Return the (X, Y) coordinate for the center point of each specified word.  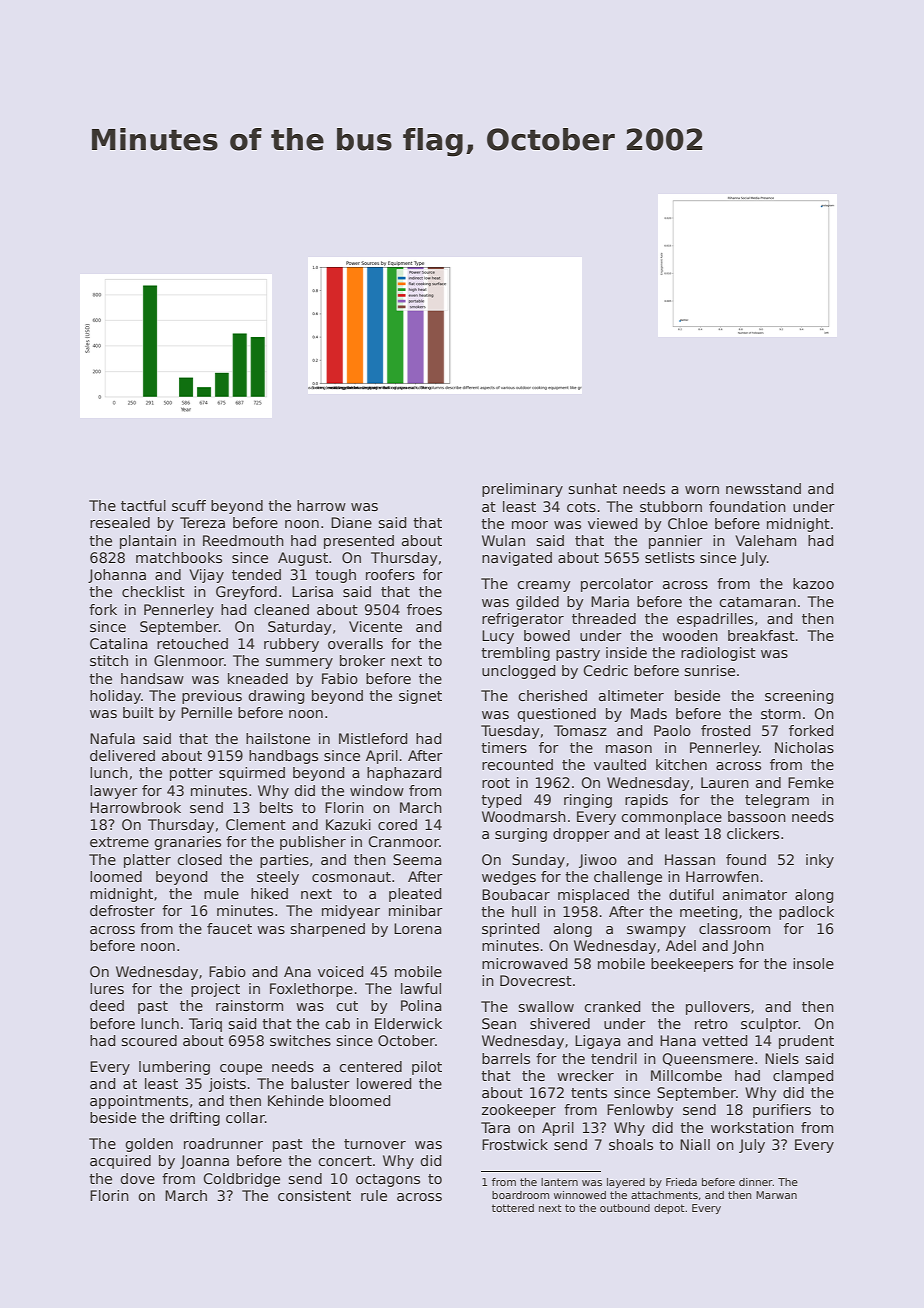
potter (191, 774)
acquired (120, 1162)
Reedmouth (243, 540)
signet (420, 697)
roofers (390, 574)
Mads (649, 713)
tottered (513, 1208)
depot (669, 1209)
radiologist (718, 654)
